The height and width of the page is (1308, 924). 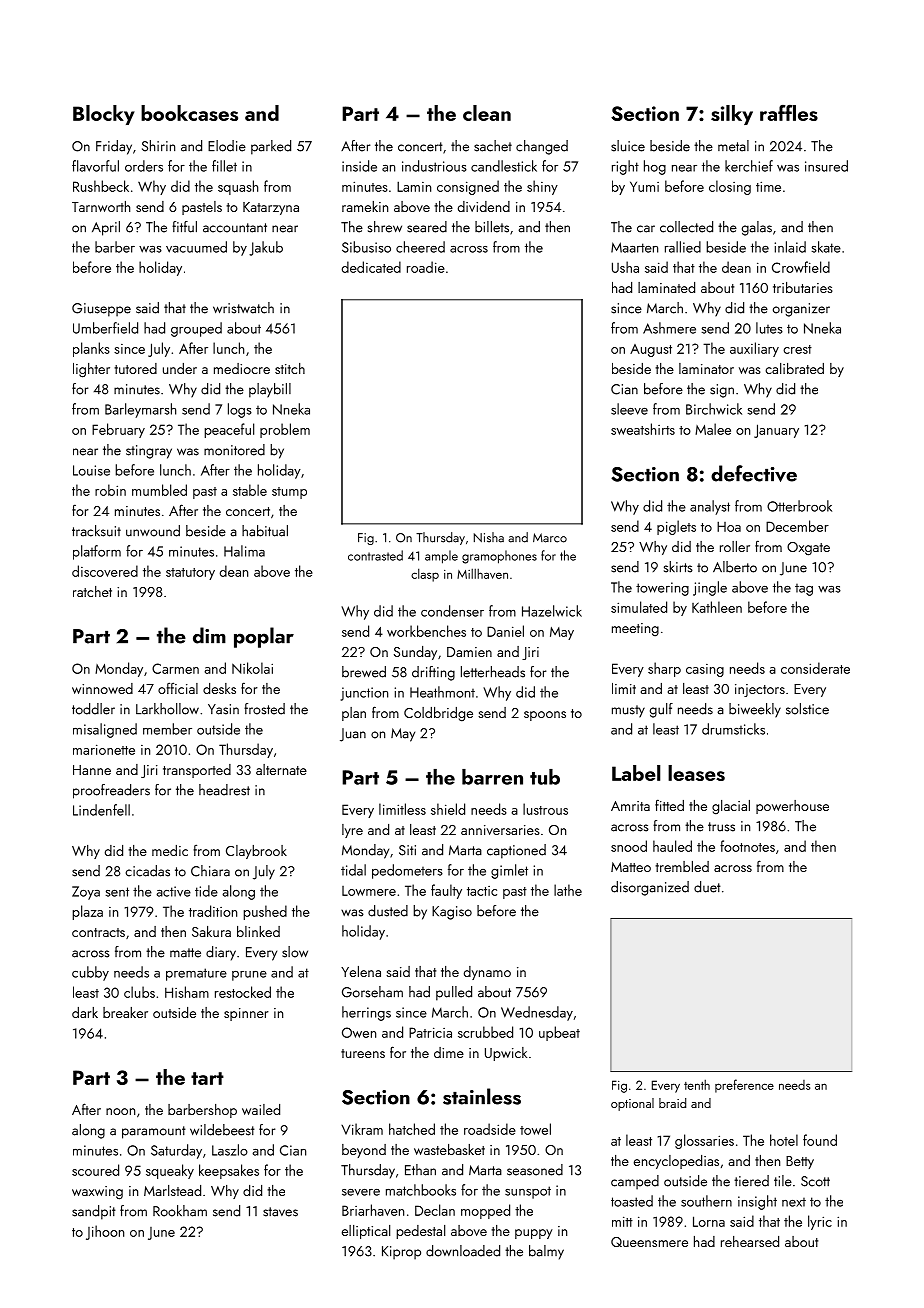 I want to click on silky, so click(x=732, y=115).
